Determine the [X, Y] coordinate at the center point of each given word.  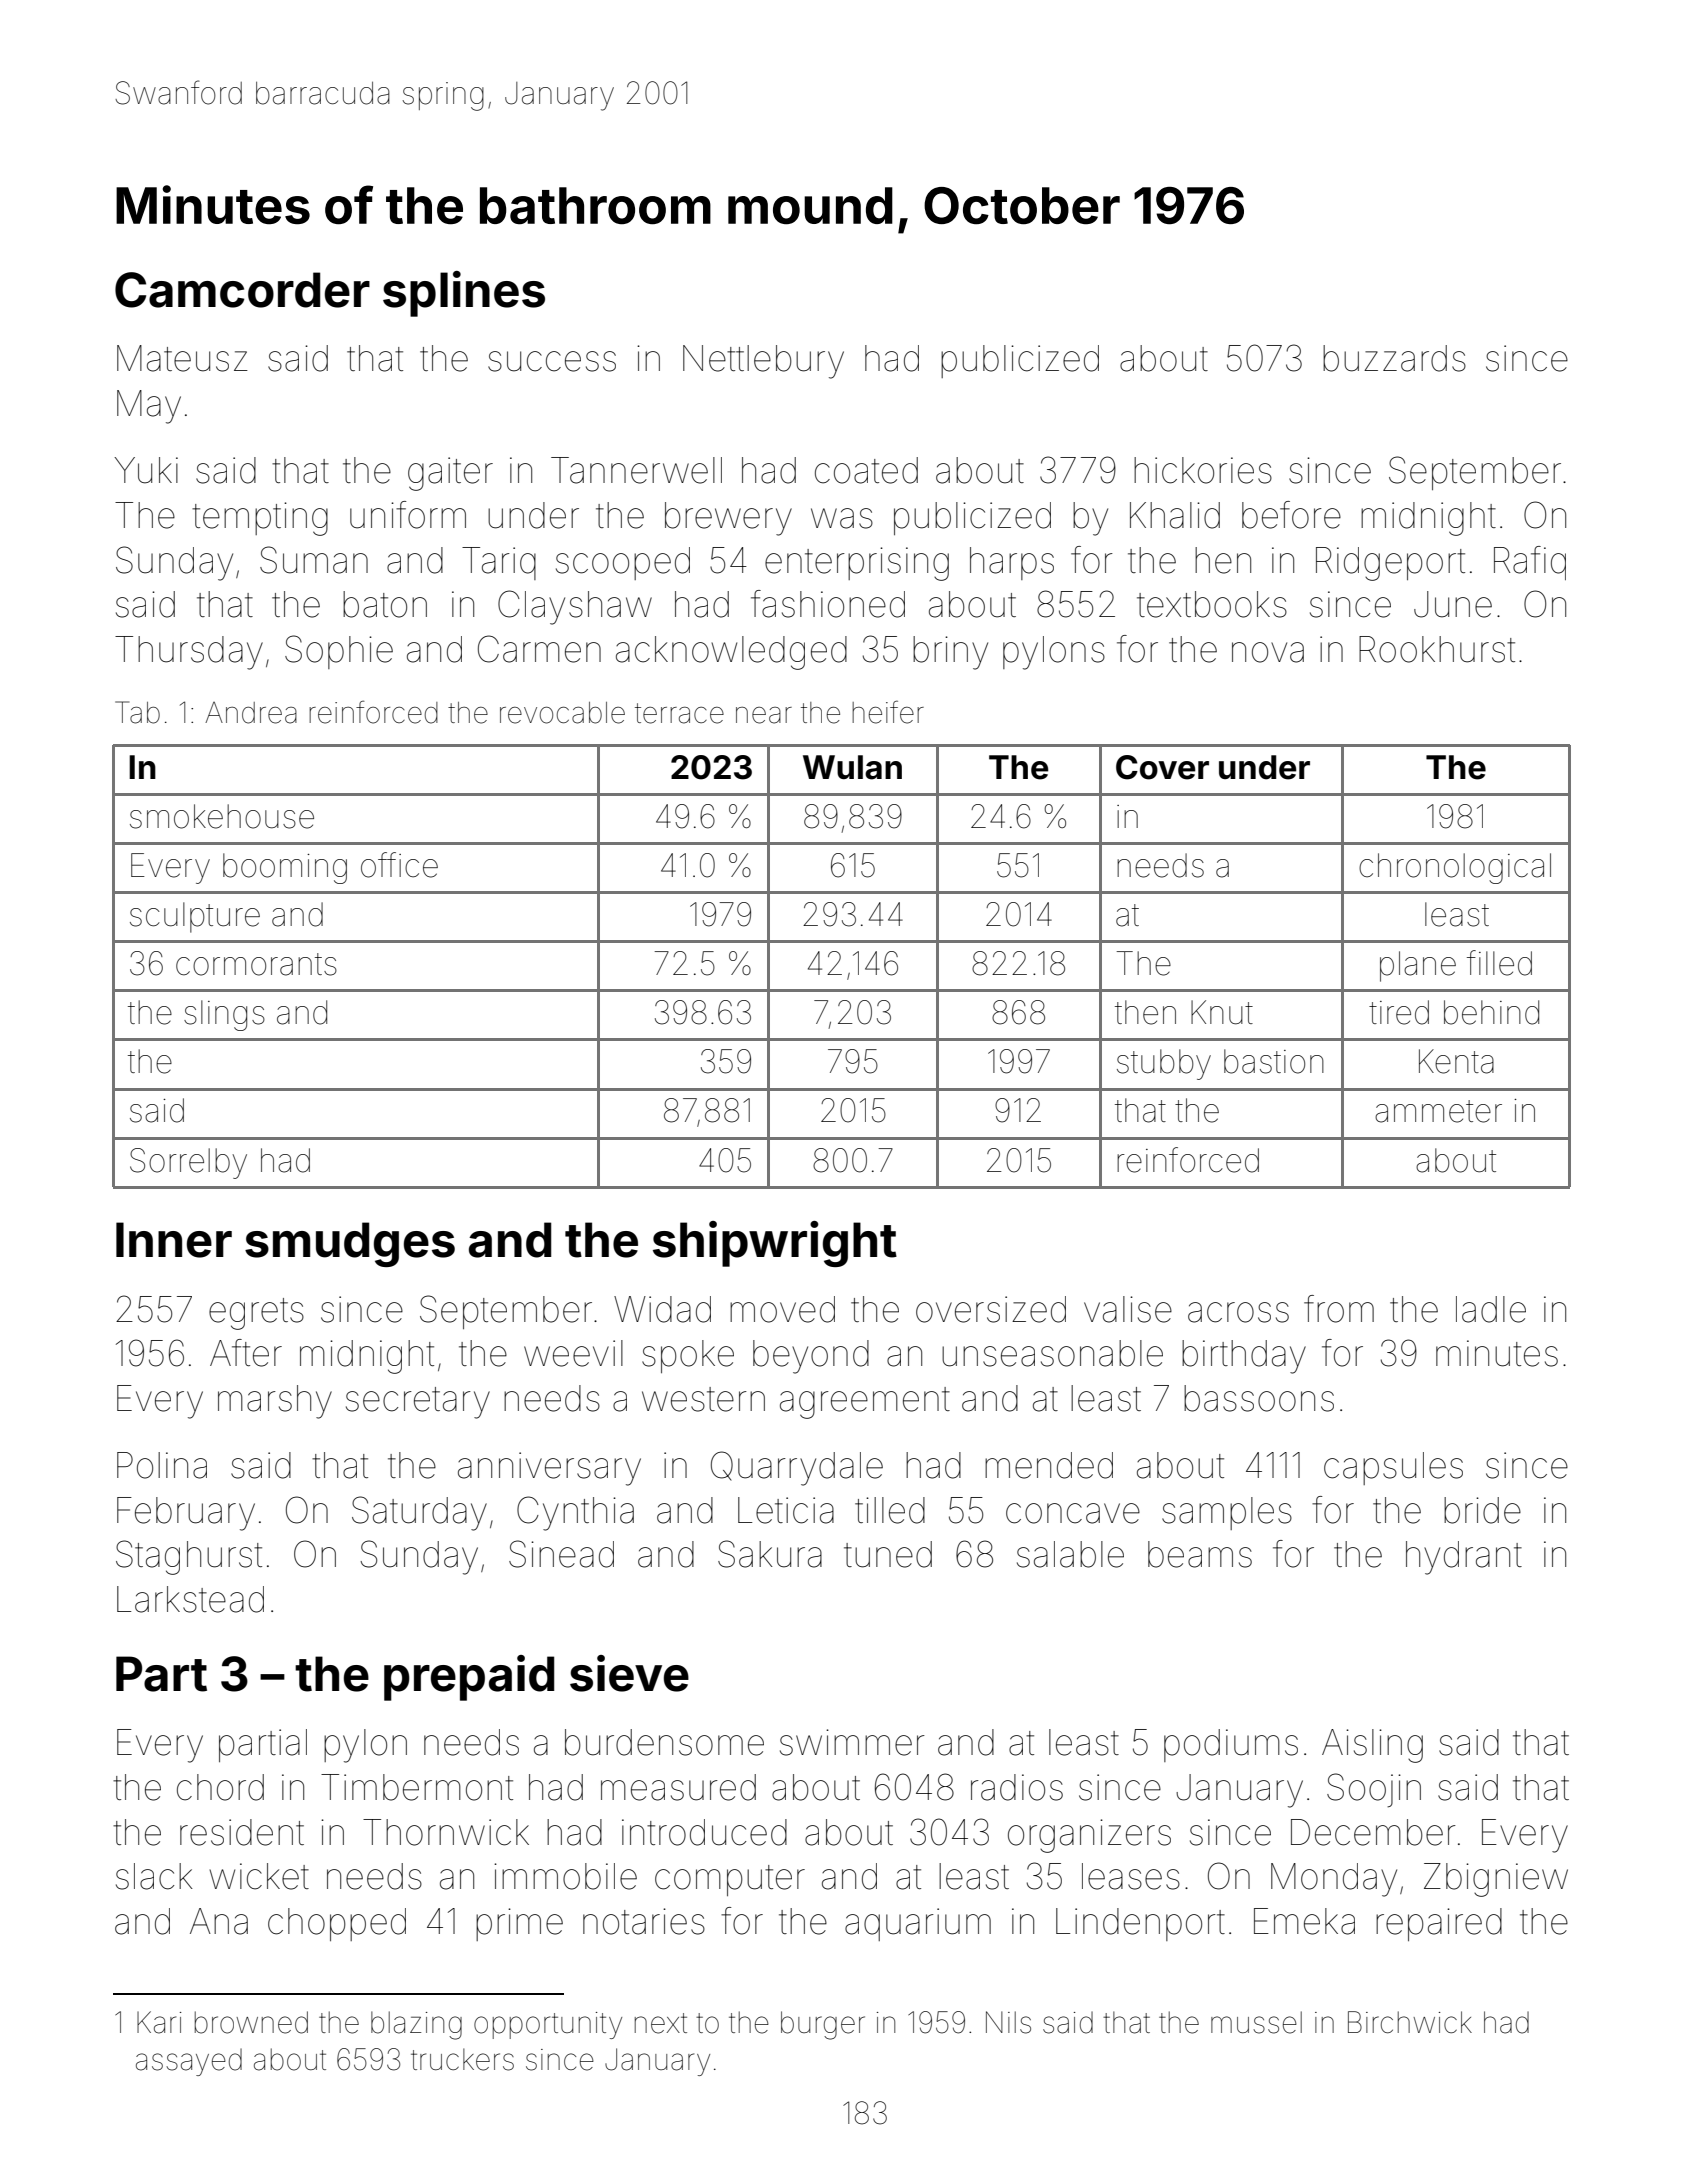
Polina [162, 1465]
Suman [314, 560]
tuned [888, 1554]
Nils [1008, 2022]
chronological [1455, 868]
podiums [1231, 1745]
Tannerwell [636, 470]
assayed [189, 2062]
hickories [1203, 470]
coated [866, 470]
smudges [350, 1244]
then [1145, 1012]
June [1453, 604]
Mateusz [182, 358]
